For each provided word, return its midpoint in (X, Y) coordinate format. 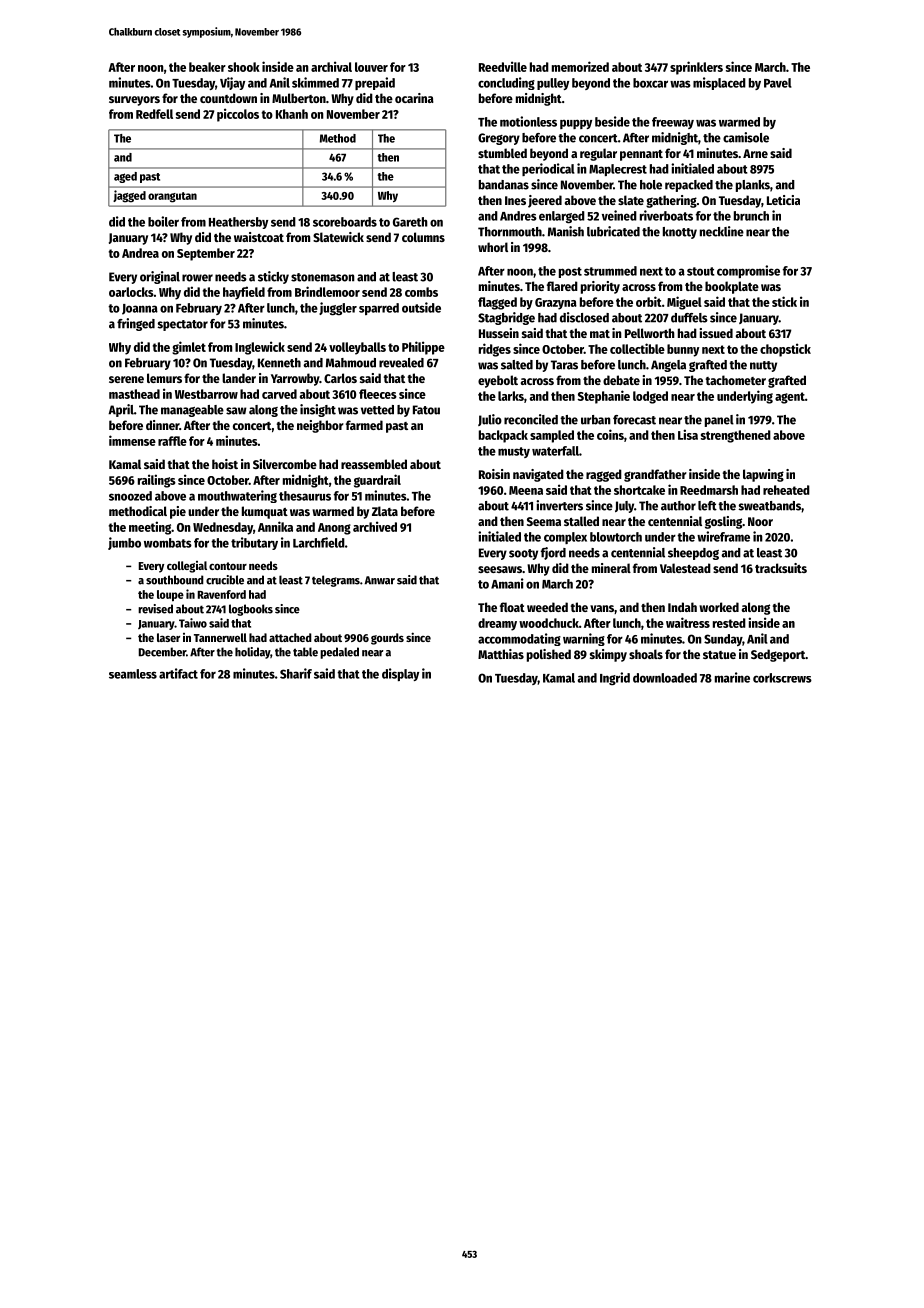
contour (228, 566)
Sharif (296, 673)
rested (729, 623)
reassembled (374, 464)
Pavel (778, 83)
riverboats (666, 215)
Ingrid (615, 678)
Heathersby (238, 223)
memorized (580, 66)
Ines (515, 200)
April (121, 410)
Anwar (380, 580)
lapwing (763, 475)
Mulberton (299, 98)
